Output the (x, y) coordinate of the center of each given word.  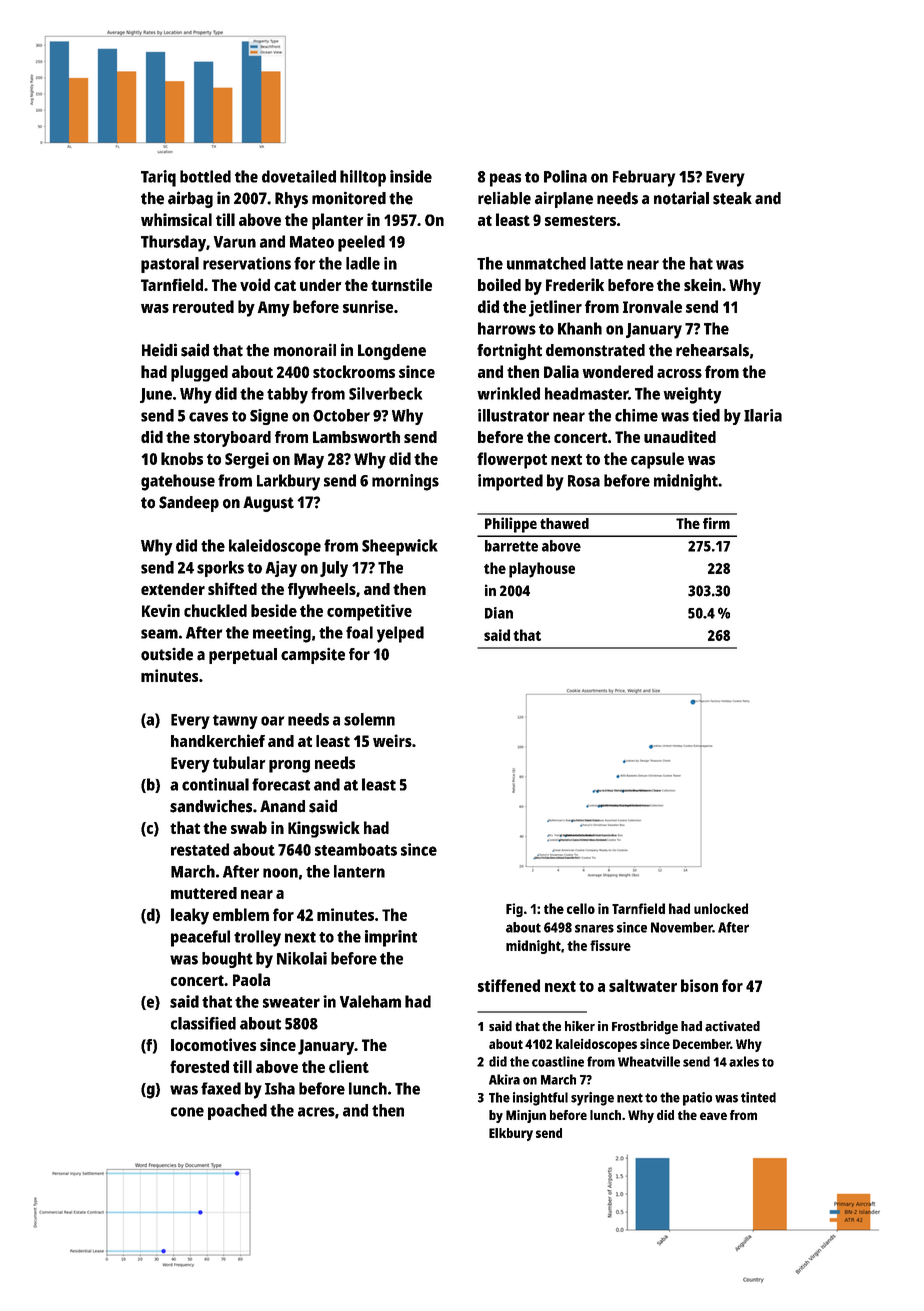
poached (237, 1112)
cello (581, 908)
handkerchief (218, 740)
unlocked (721, 908)
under (320, 285)
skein (702, 284)
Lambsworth (356, 437)
